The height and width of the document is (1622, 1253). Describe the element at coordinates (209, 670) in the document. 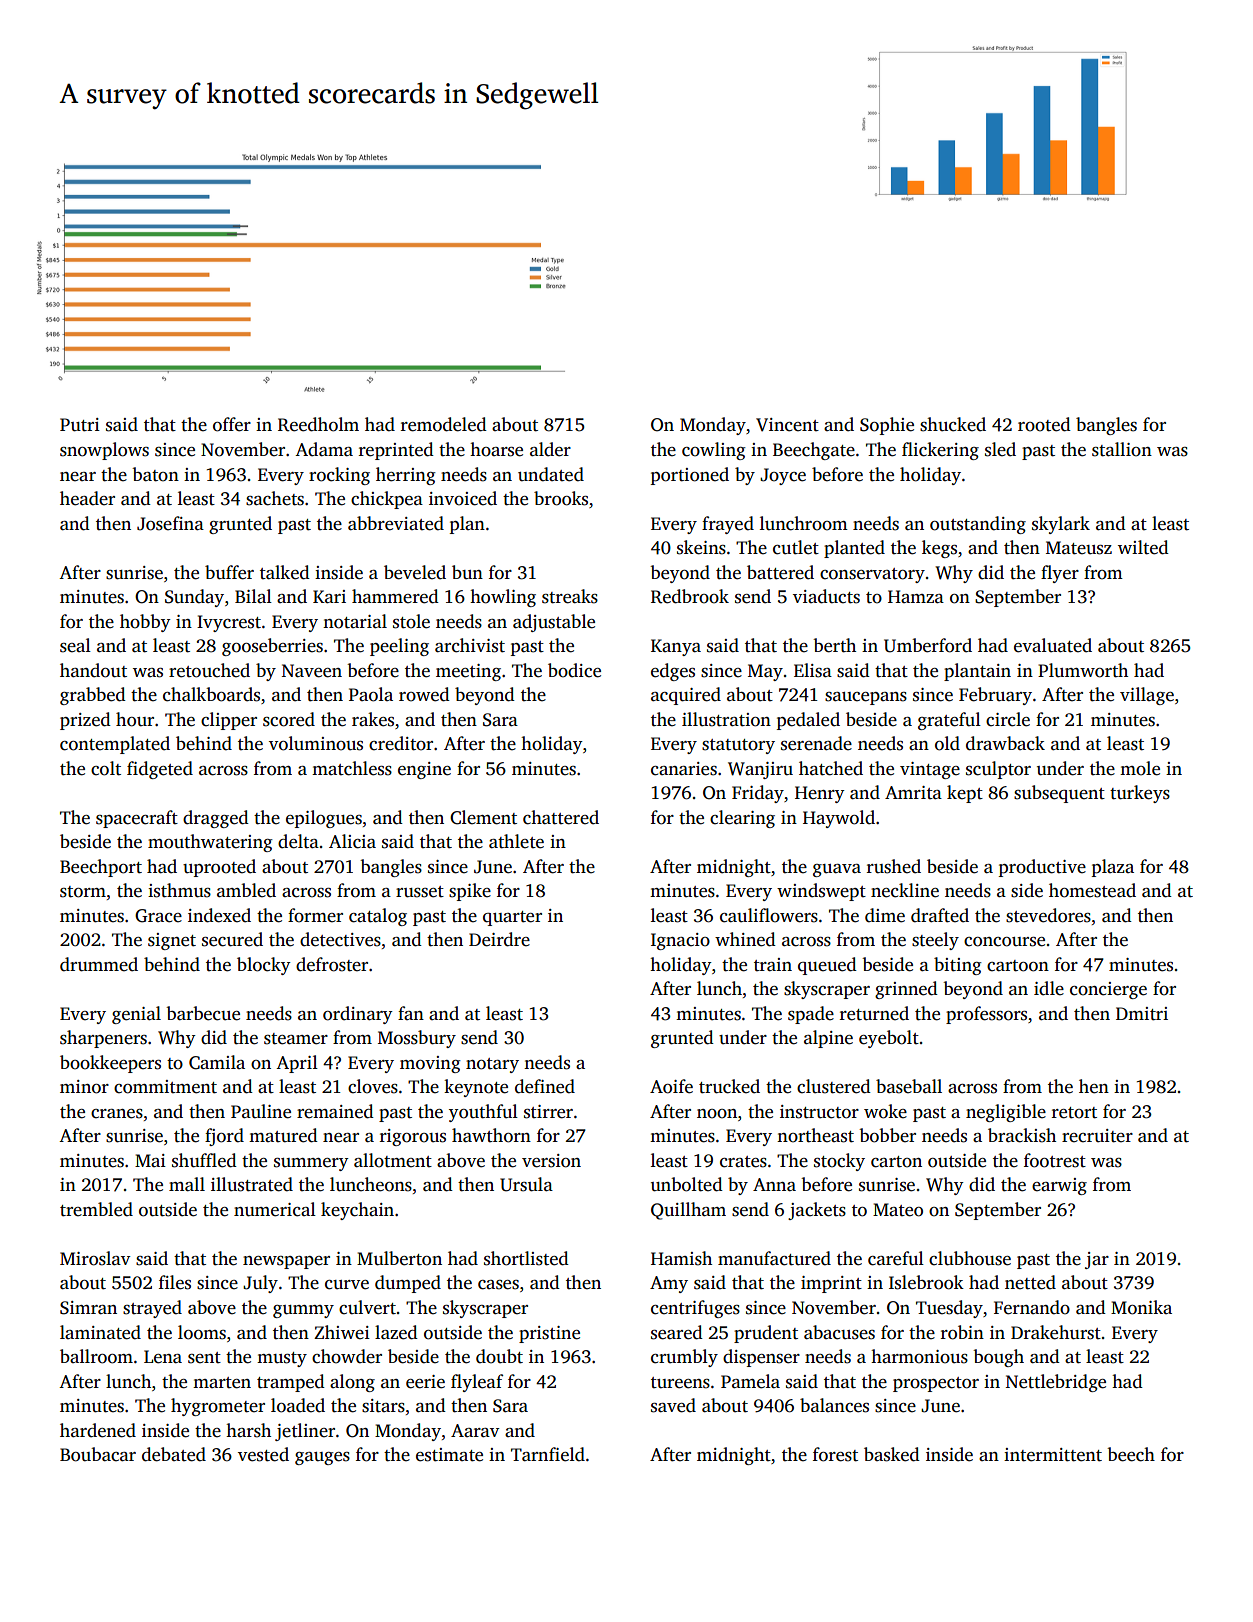

I see `retouched` at that location.
